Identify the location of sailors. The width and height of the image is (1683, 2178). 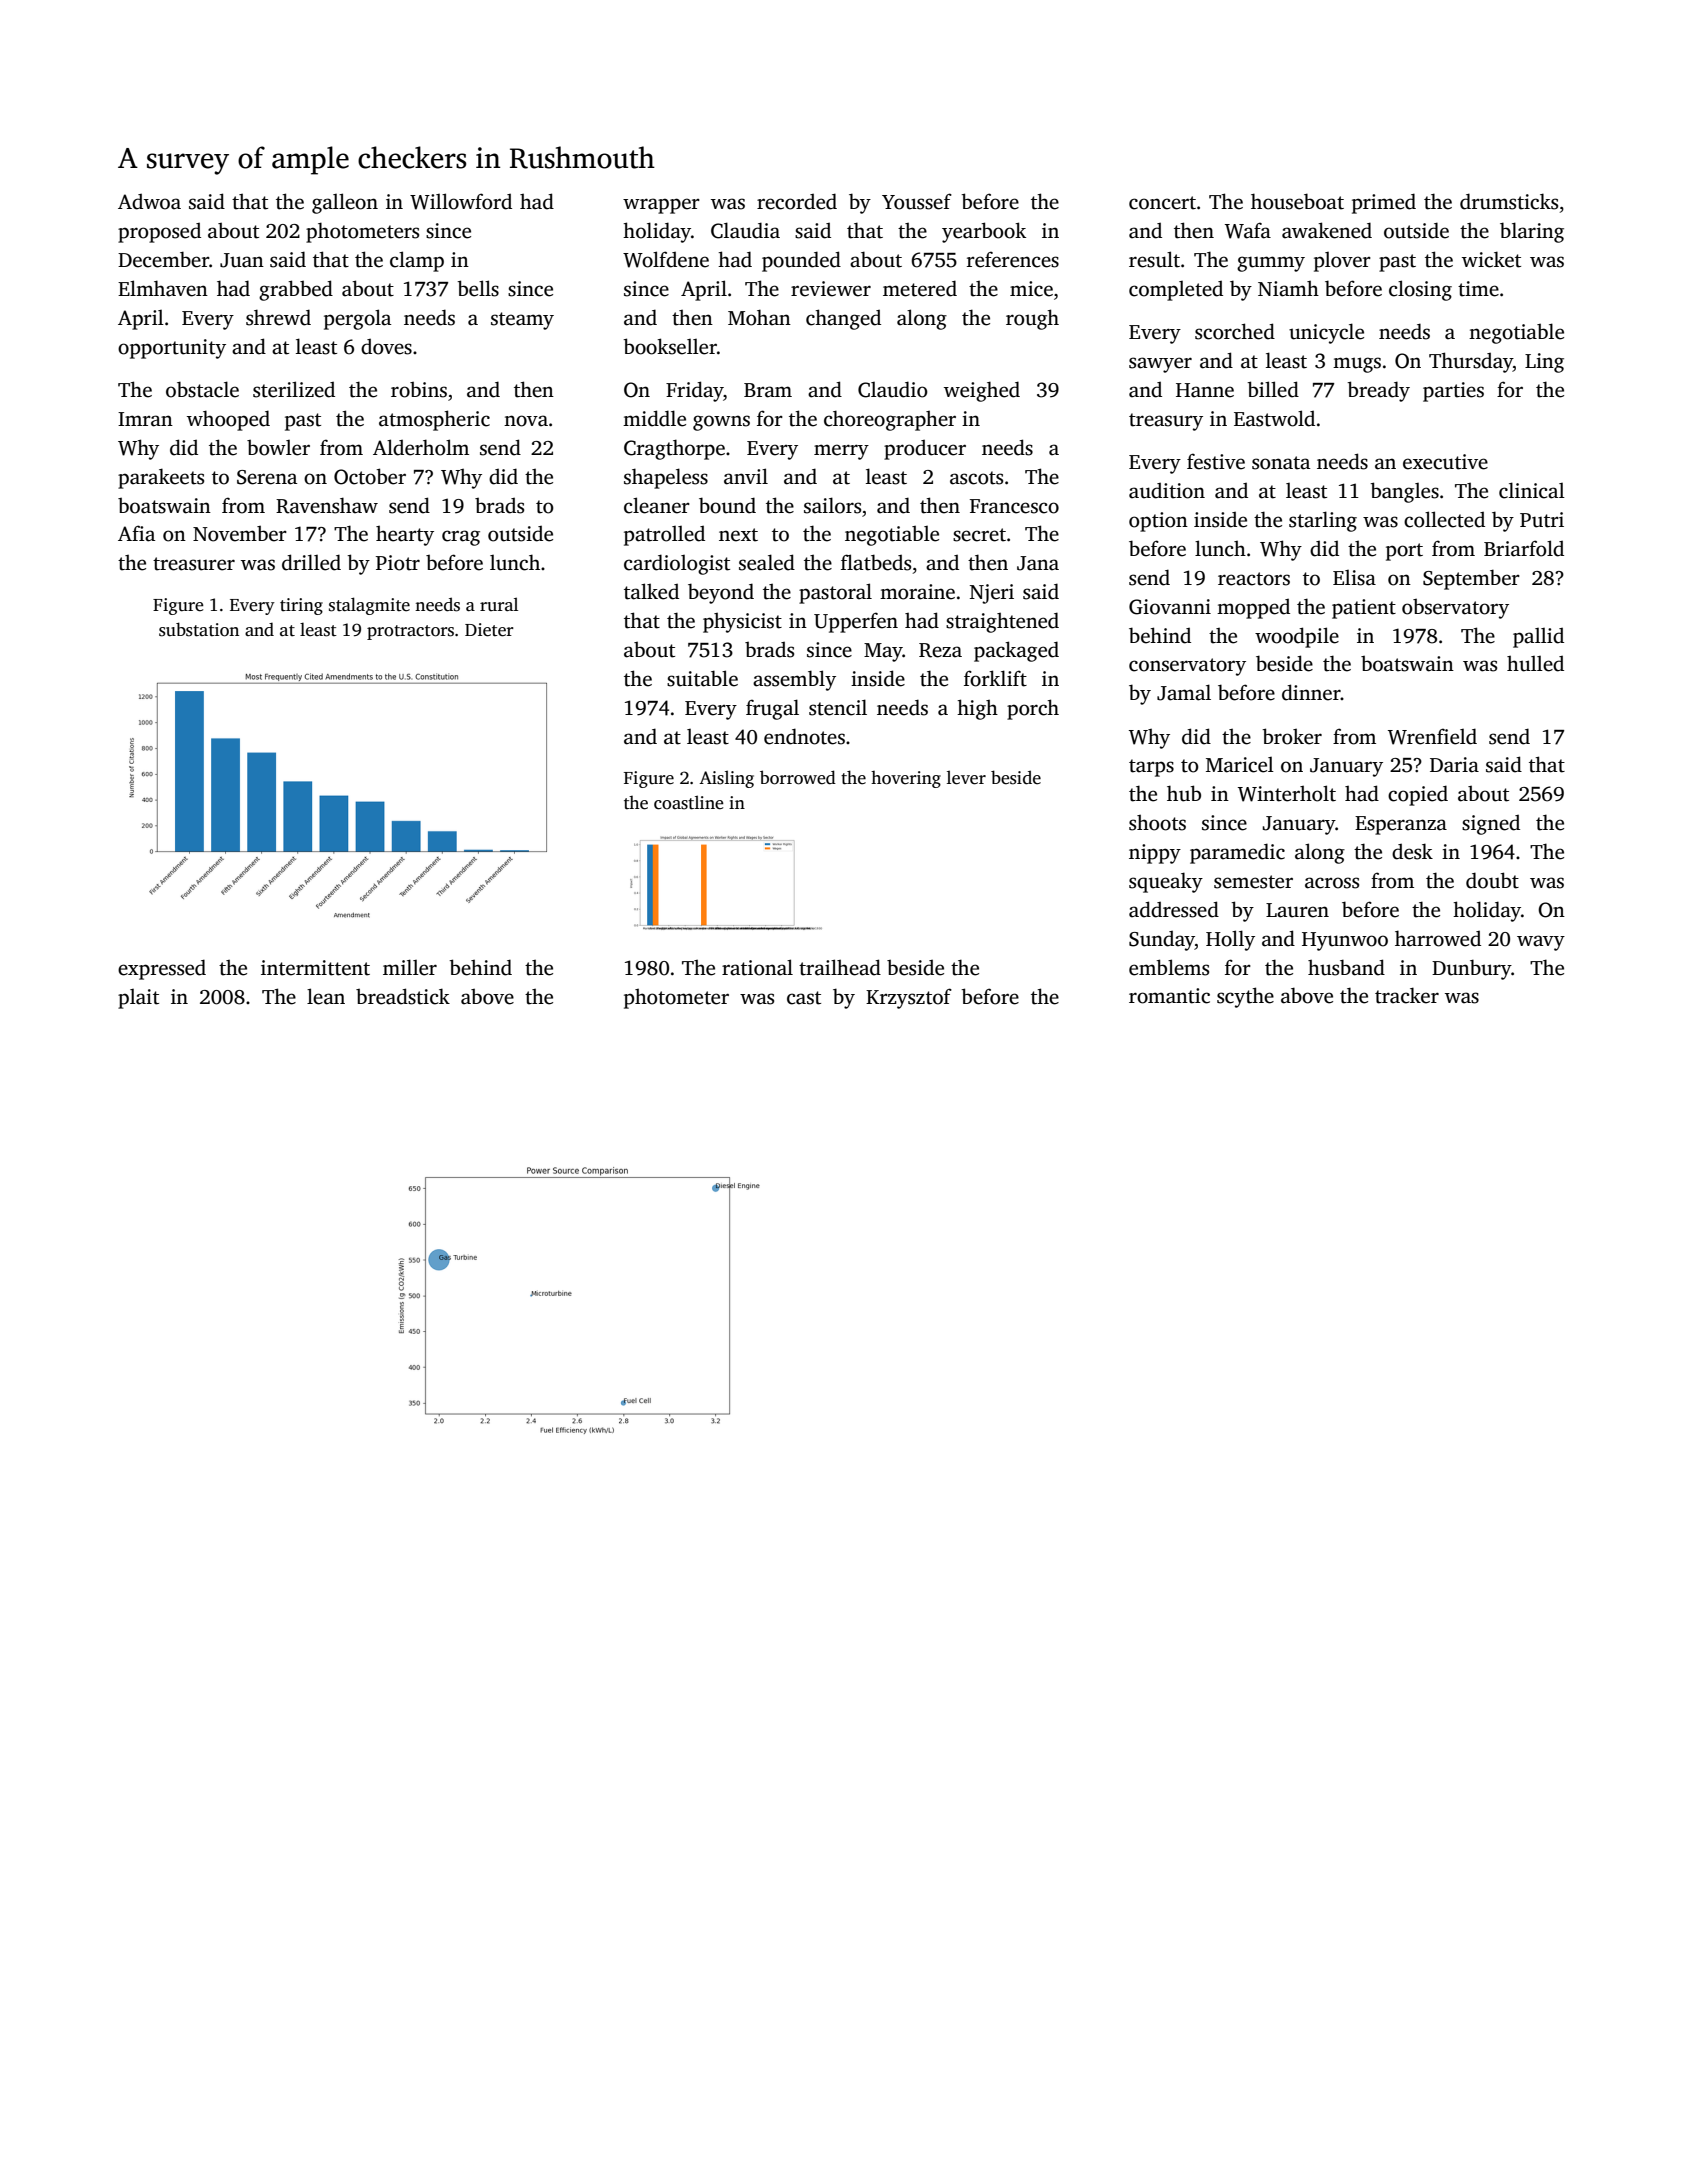
(832, 505).
